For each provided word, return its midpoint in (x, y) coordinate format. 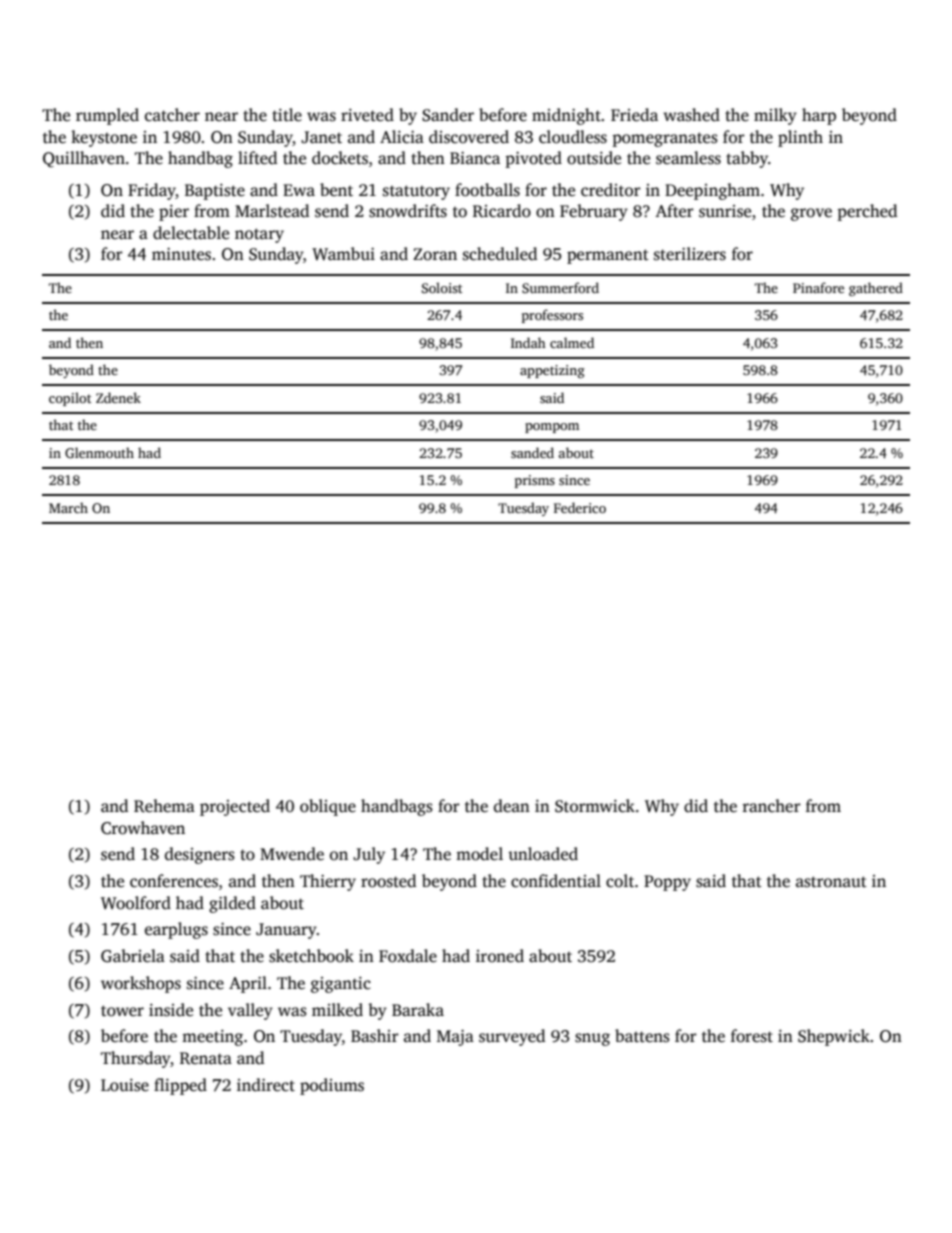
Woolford (136, 903)
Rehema (164, 806)
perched (867, 212)
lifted (257, 158)
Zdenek (118, 397)
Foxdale (408, 956)
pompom (552, 428)
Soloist (442, 287)
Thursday (136, 1059)
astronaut (831, 882)
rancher (772, 806)
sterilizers (690, 254)
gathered (876, 289)
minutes (181, 254)
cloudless (573, 137)
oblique (328, 807)
